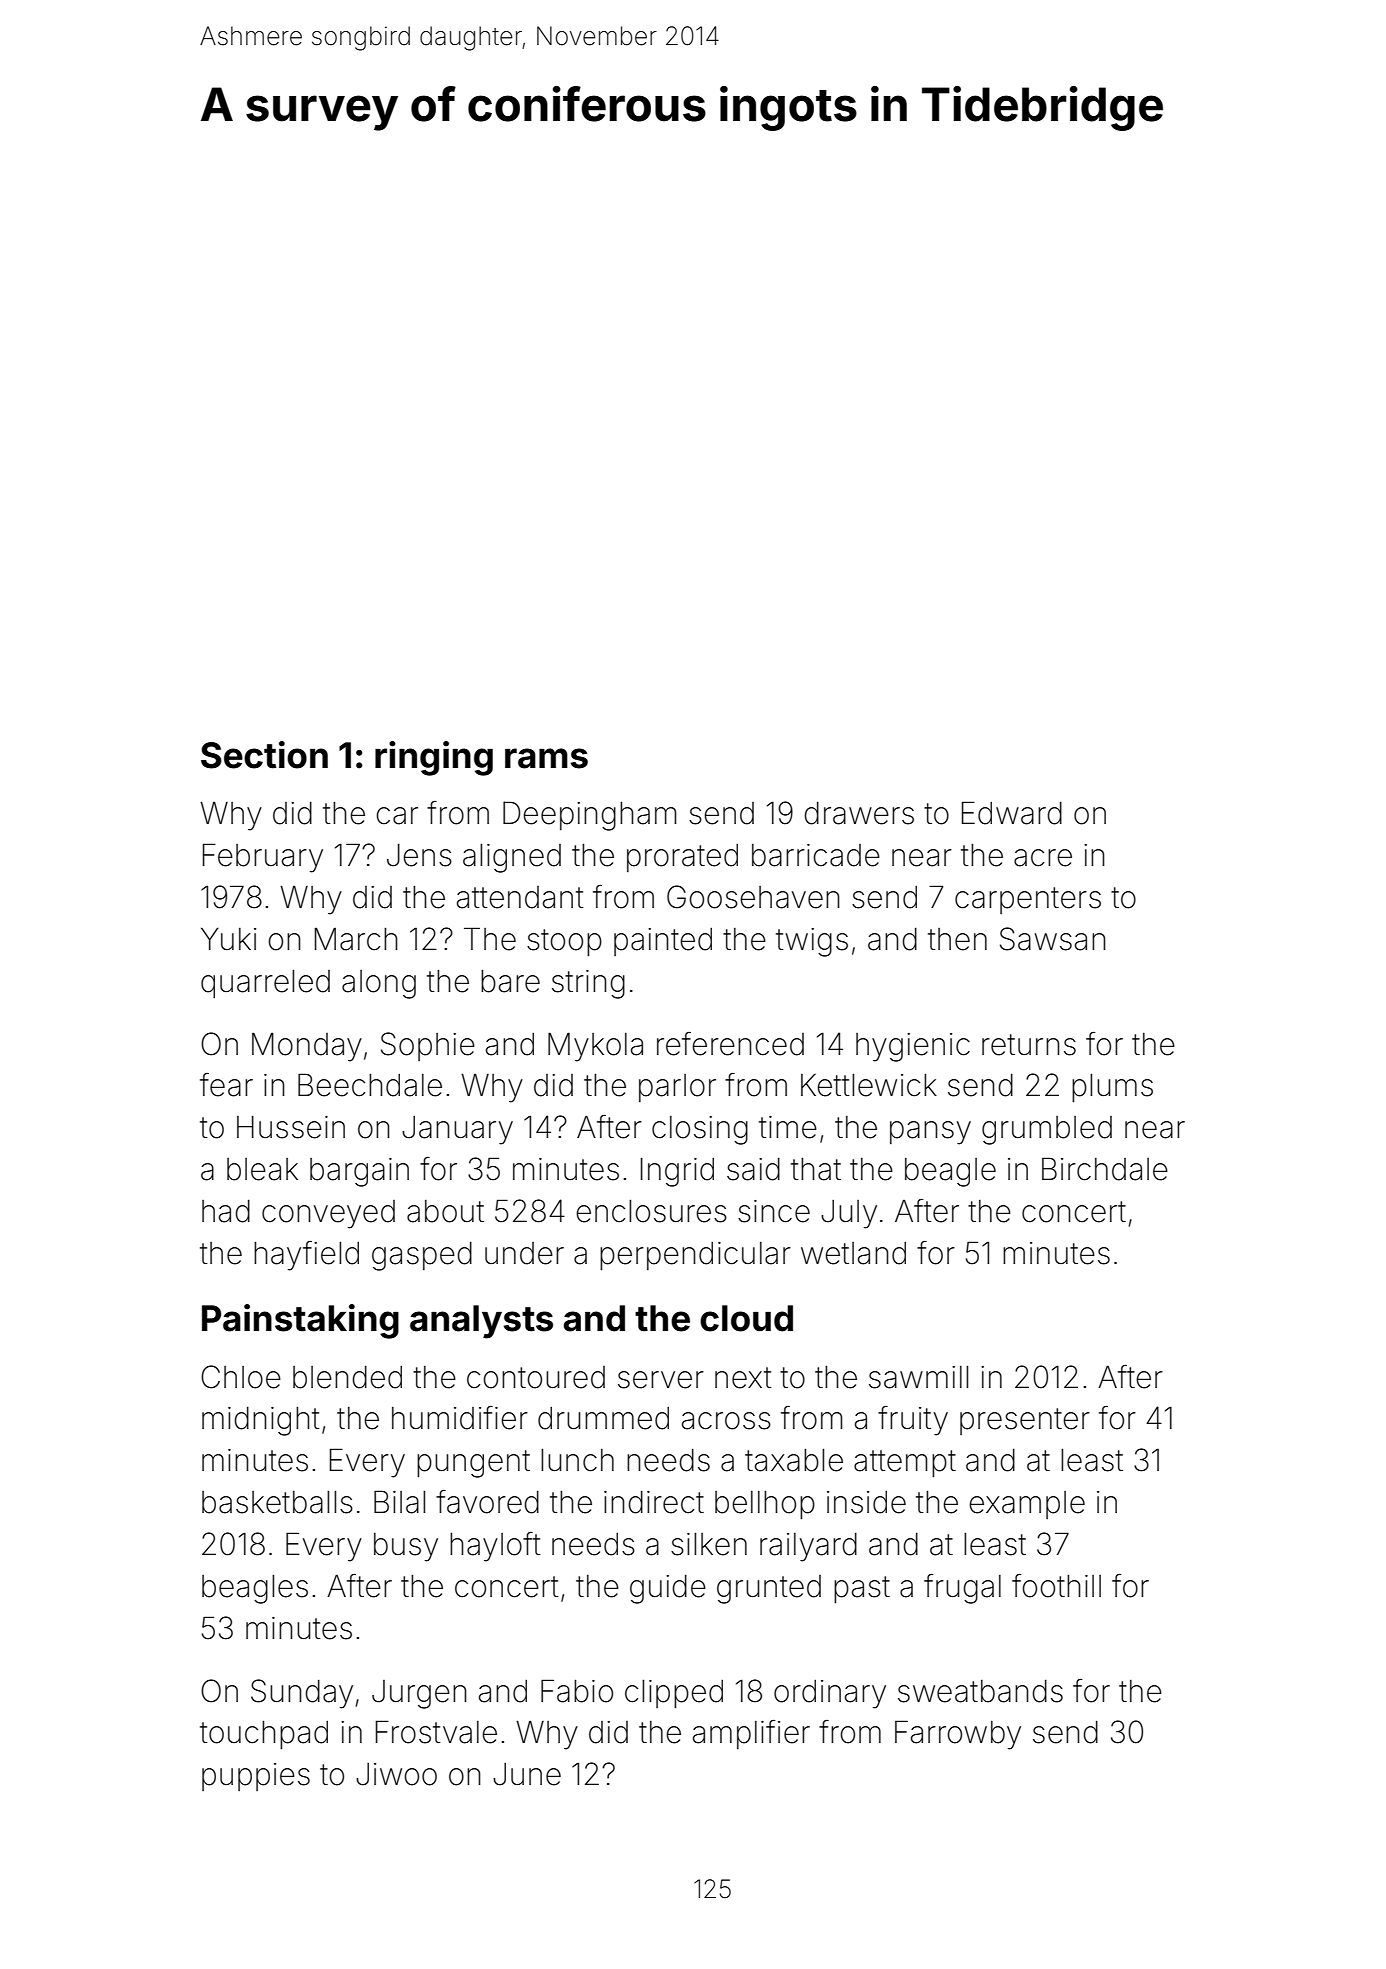 The image size is (1386, 1969). Describe the element at coordinates (256, 1777) in the image. I see `puppies` at that location.
